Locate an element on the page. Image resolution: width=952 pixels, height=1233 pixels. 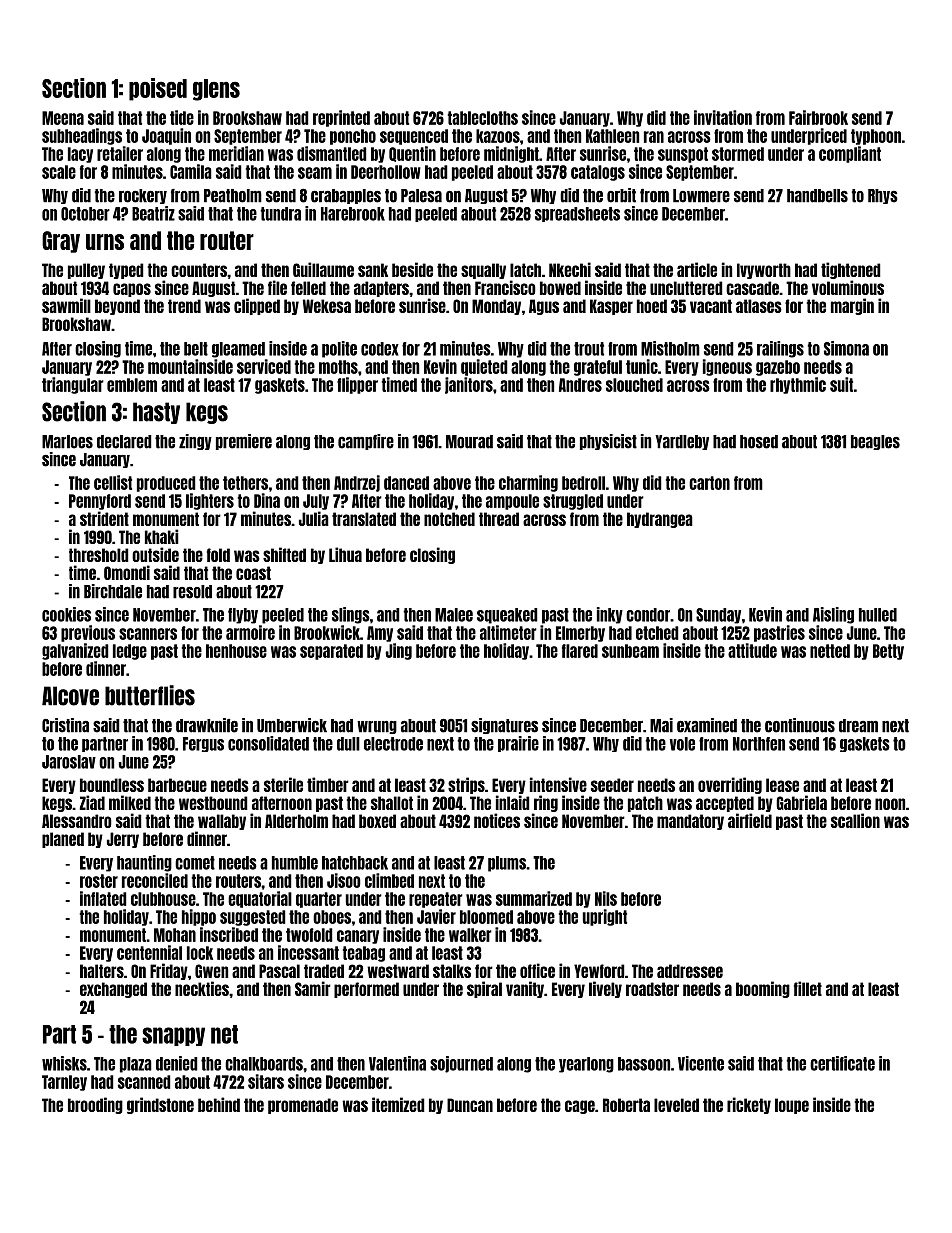
Harebrook is located at coordinates (353, 214).
